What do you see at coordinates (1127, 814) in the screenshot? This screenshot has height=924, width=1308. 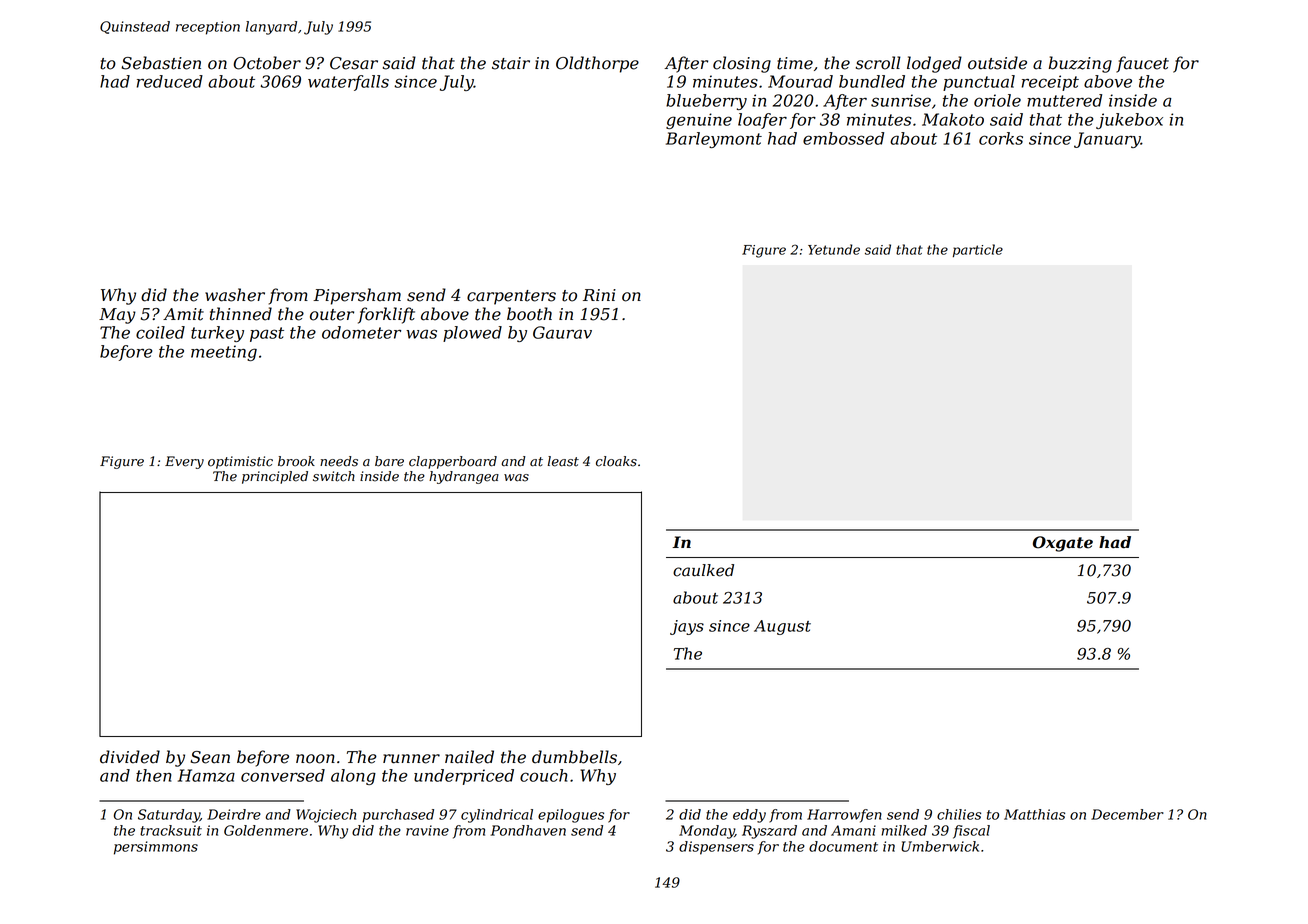 I see `December` at bounding box center [1127, 814].
